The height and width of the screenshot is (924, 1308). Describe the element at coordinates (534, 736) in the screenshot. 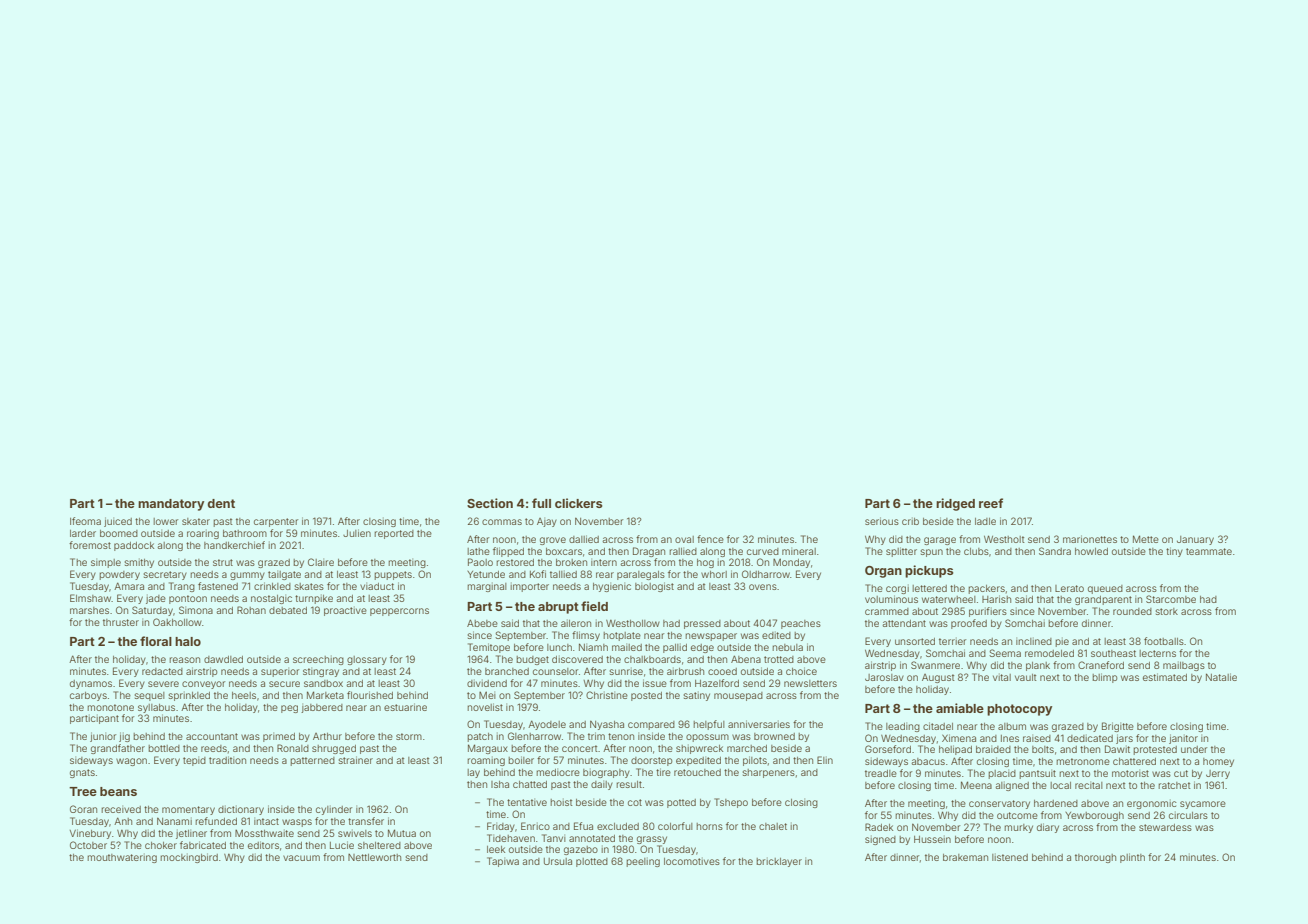

I see `Glenharrow` at that location.
